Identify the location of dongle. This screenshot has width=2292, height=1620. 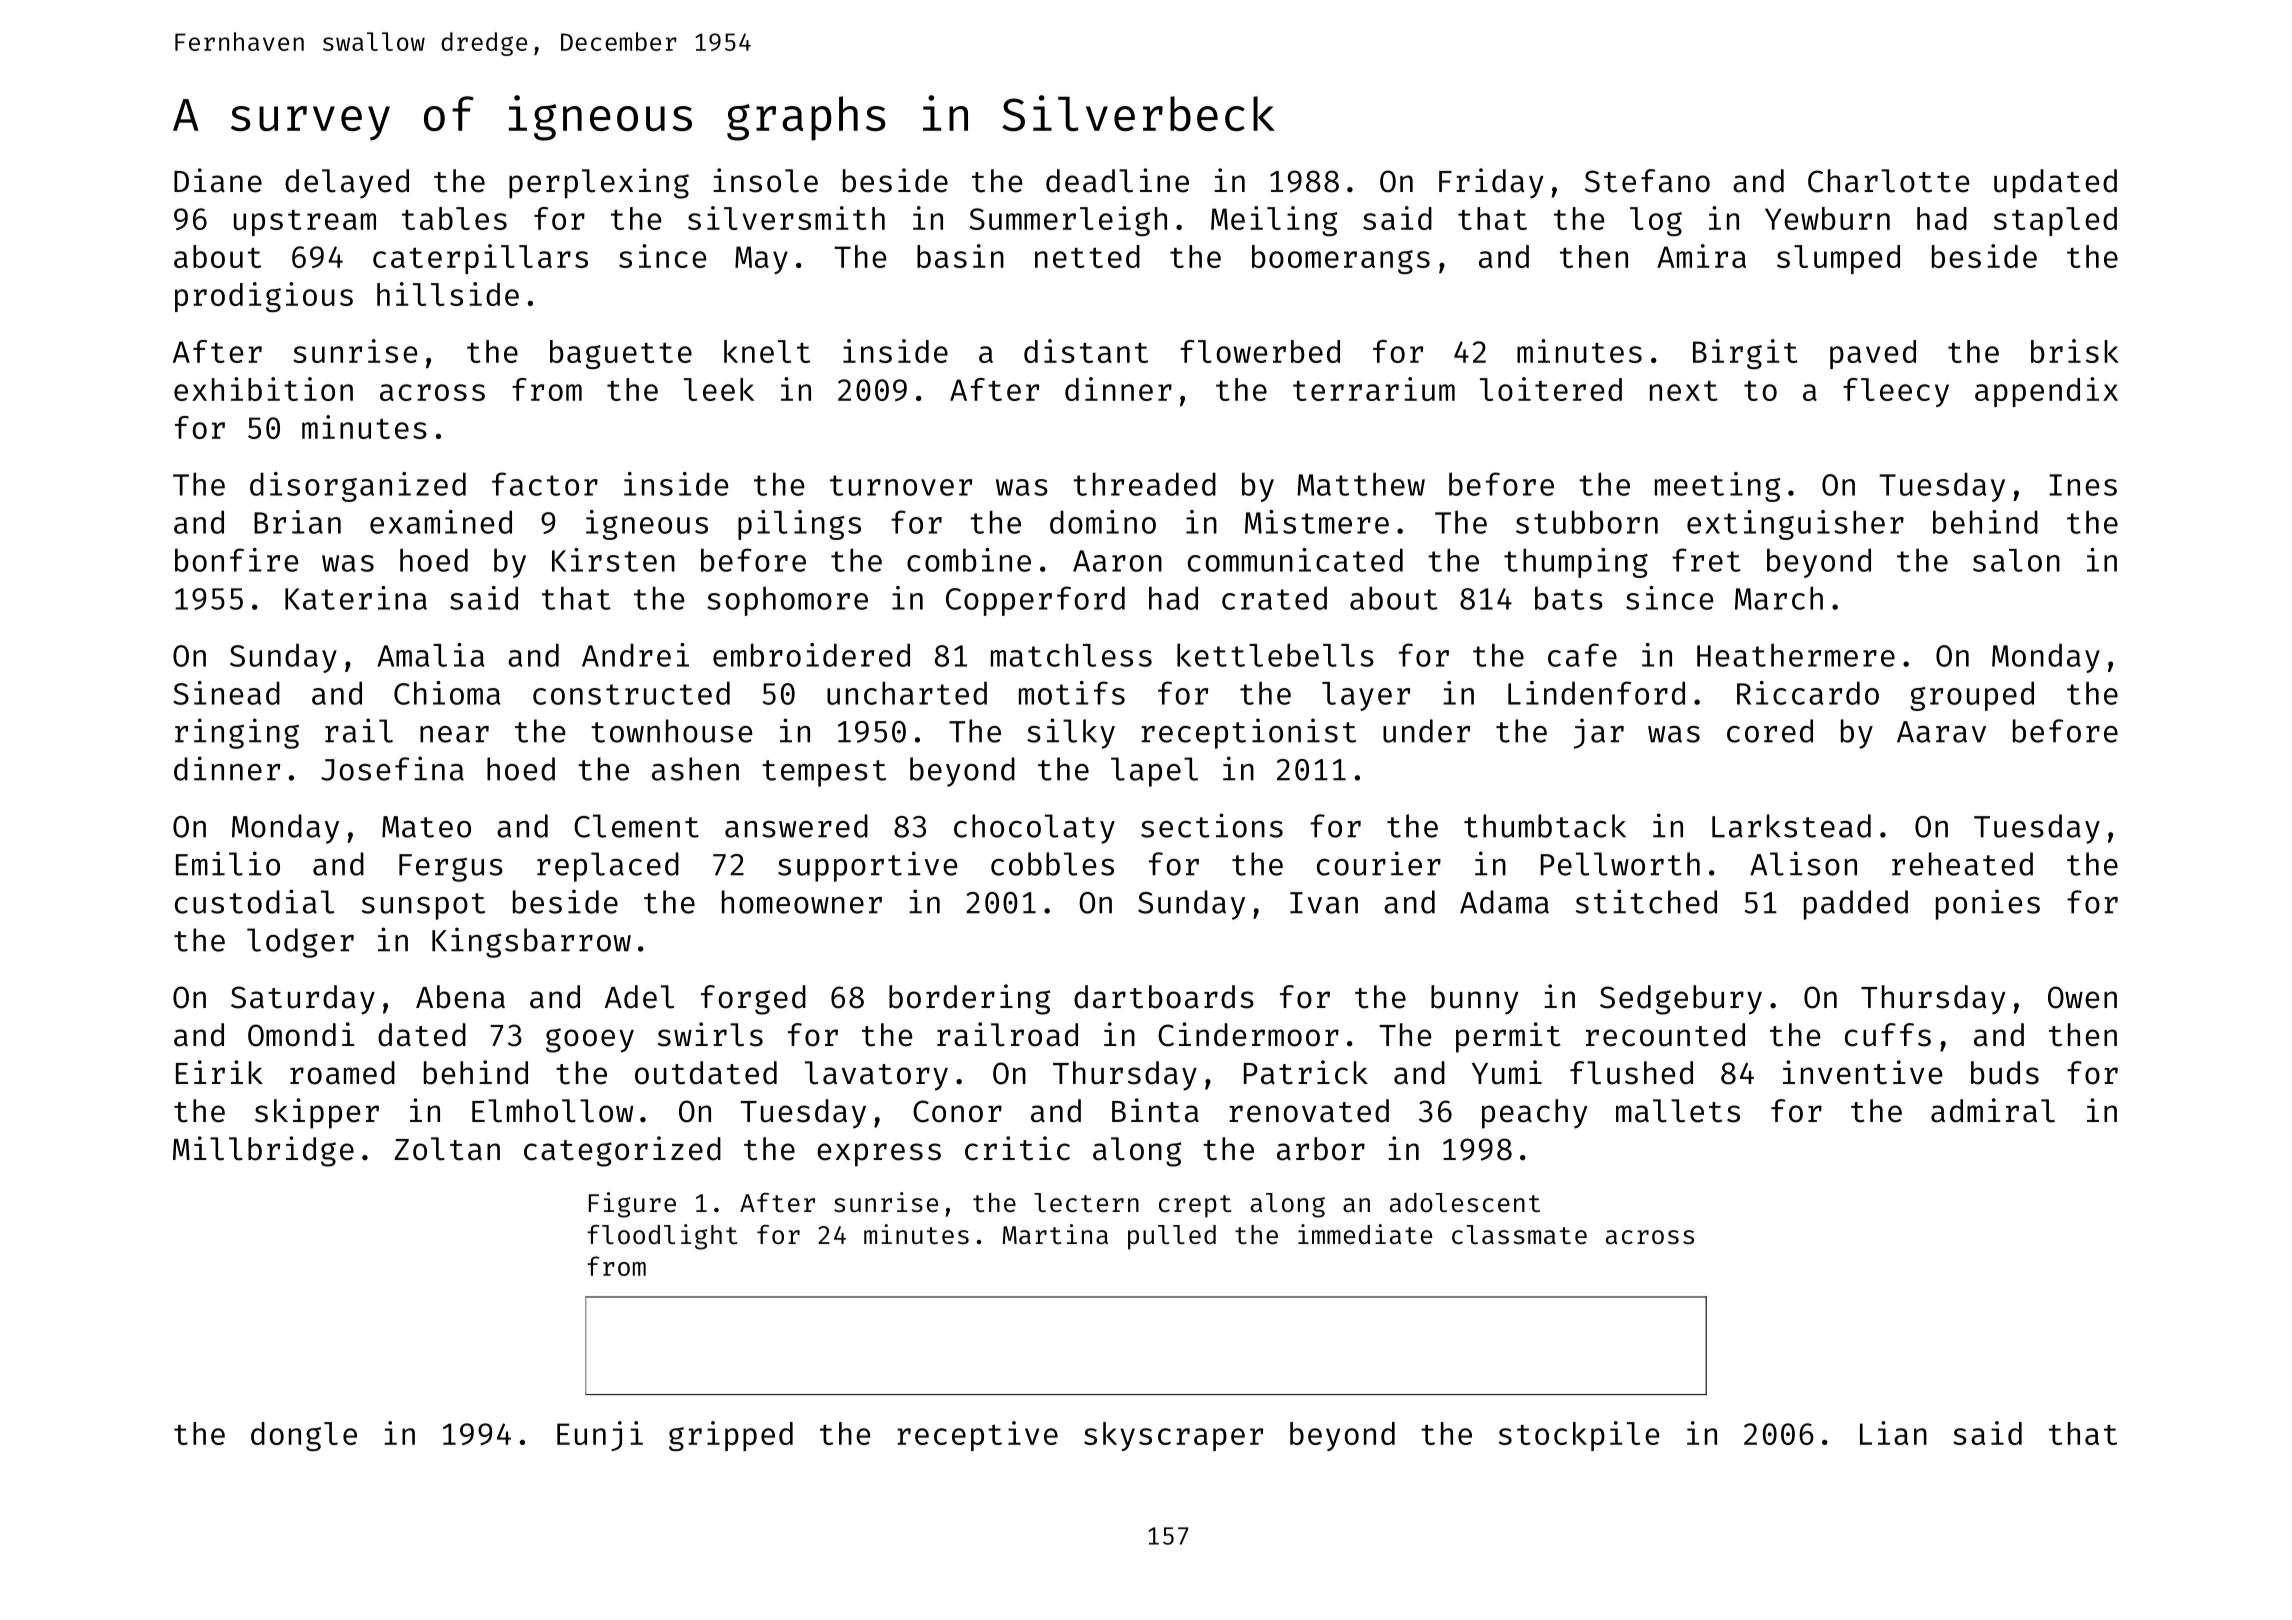
(304, 1436).
